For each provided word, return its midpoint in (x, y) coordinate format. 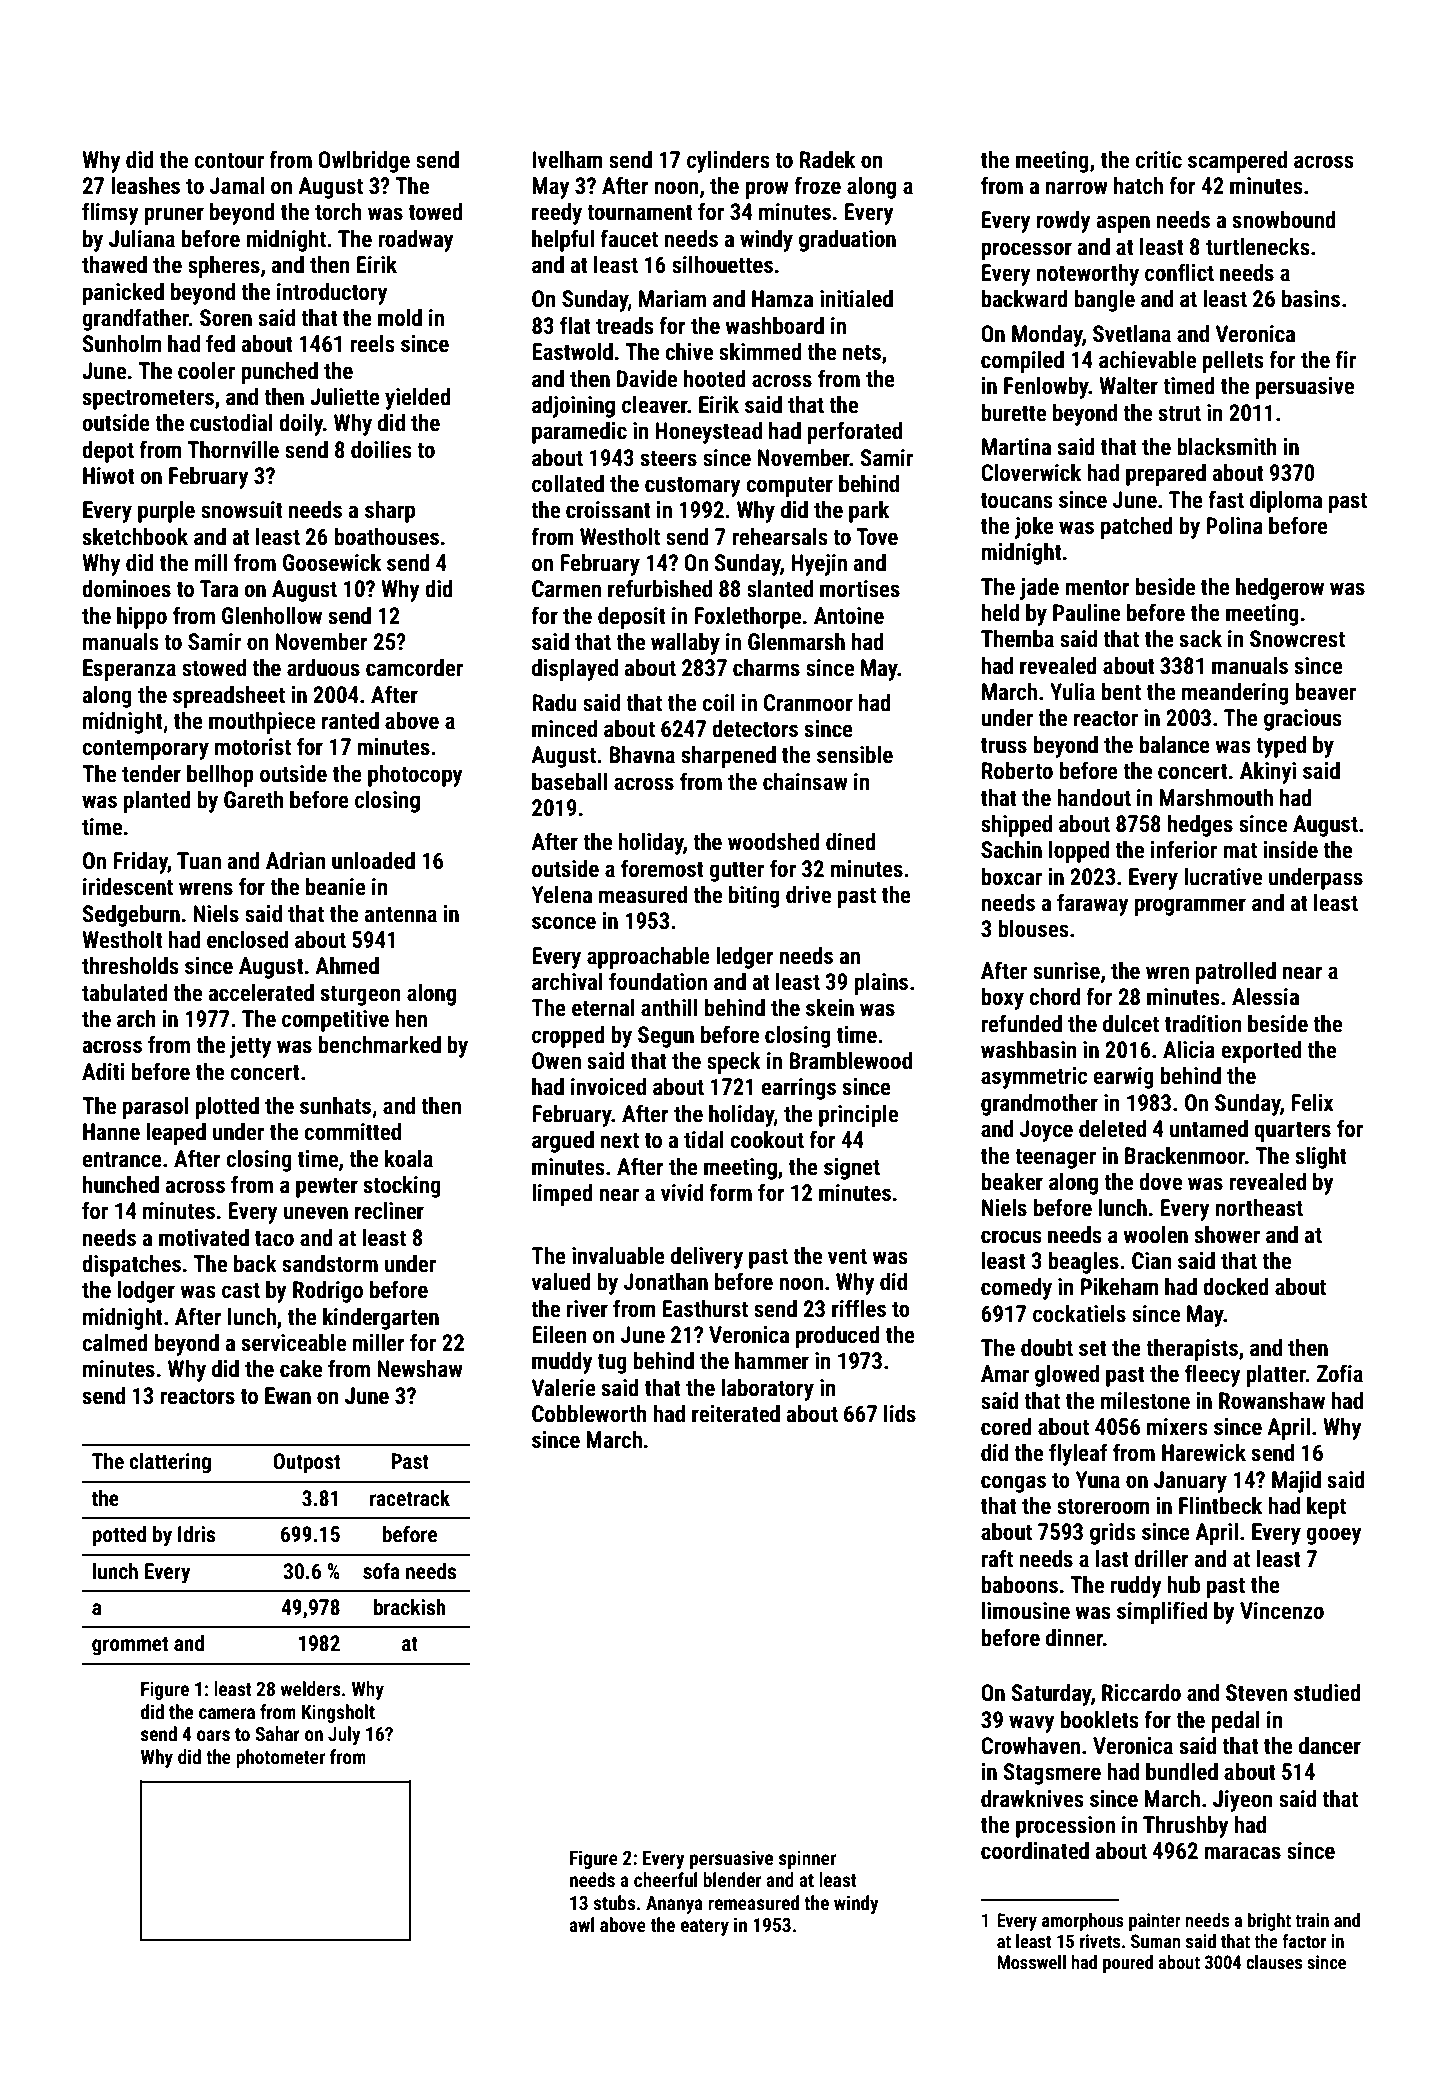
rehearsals (780, 537)
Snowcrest (1297, 639)
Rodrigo (328, 1292)
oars (213, 1735)
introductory (332, 294)
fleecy (1212, 1375)
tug (612, 1364)
